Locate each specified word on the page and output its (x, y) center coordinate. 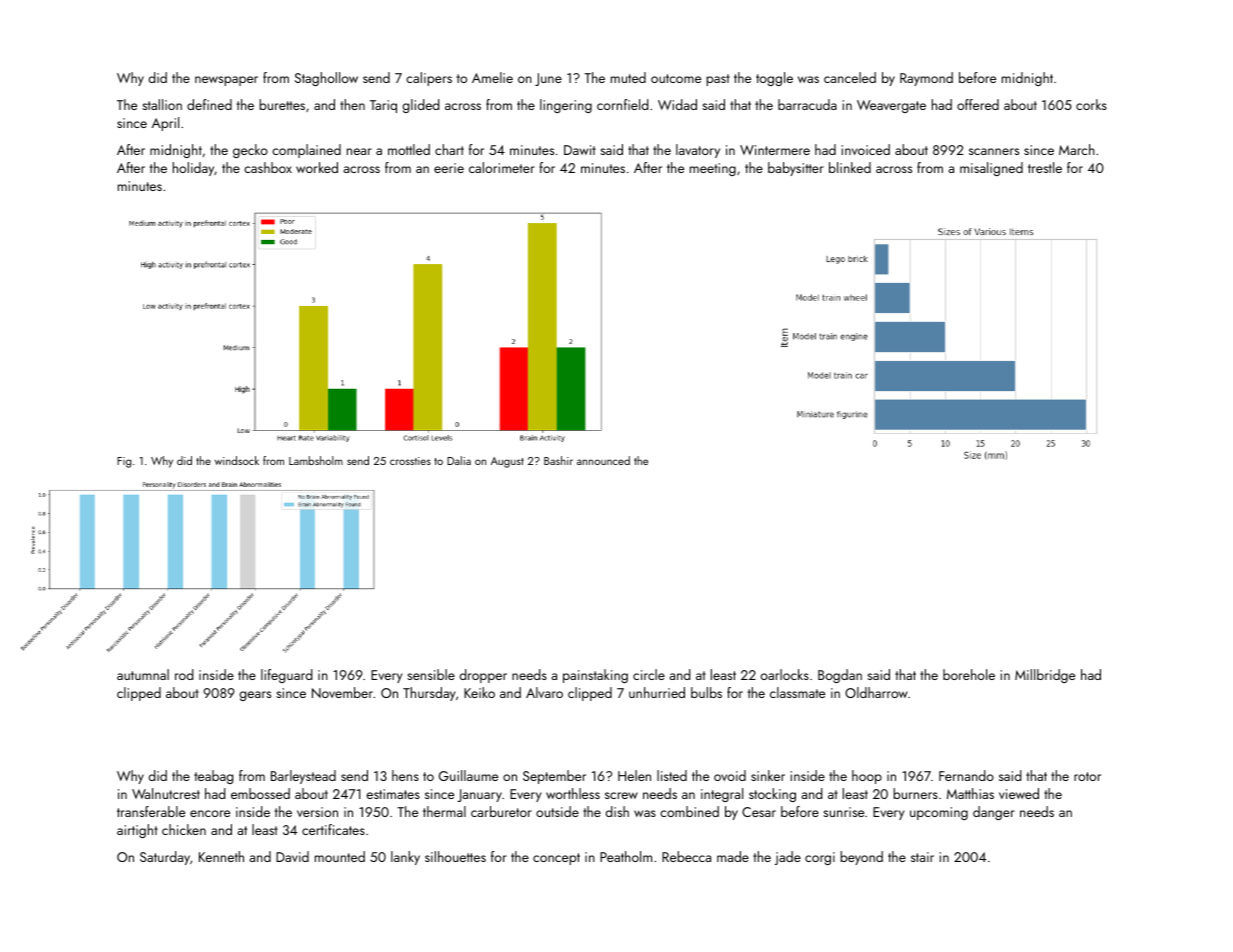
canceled (850, 77)
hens (405, 775)
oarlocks (785, 674)
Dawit (580, 150)
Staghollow (326, 79)
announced (603, 460)
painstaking (595, 676)
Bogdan (840, 676)
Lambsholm (316, 460)
